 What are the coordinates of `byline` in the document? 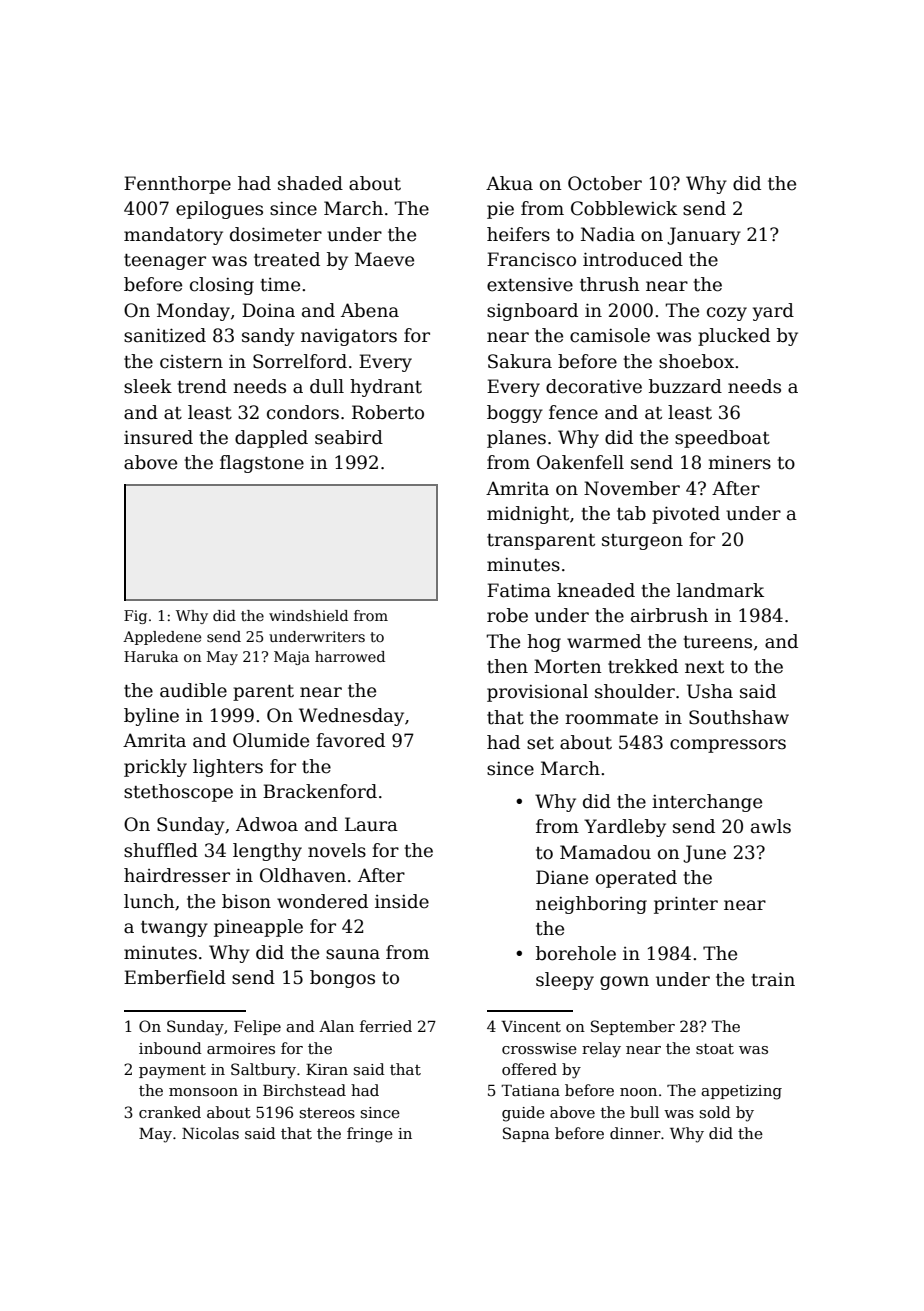 It's located at (151, 717).
